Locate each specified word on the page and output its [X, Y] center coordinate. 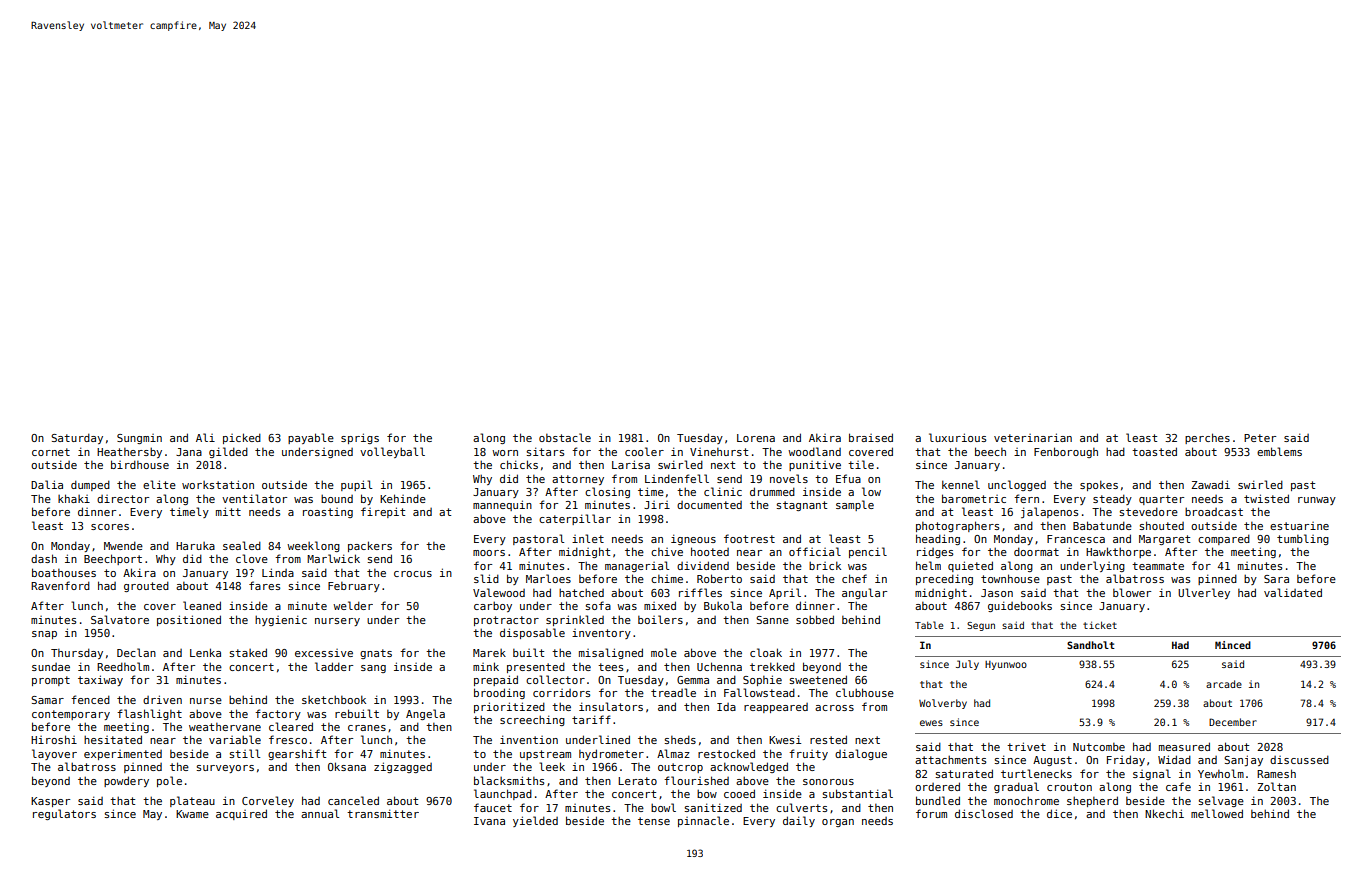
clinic [723, 491]
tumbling [1303, 539]
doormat [1036, 551]
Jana [189, 452]
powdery [126, 781]
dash [44, 558]
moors [489, 553]
